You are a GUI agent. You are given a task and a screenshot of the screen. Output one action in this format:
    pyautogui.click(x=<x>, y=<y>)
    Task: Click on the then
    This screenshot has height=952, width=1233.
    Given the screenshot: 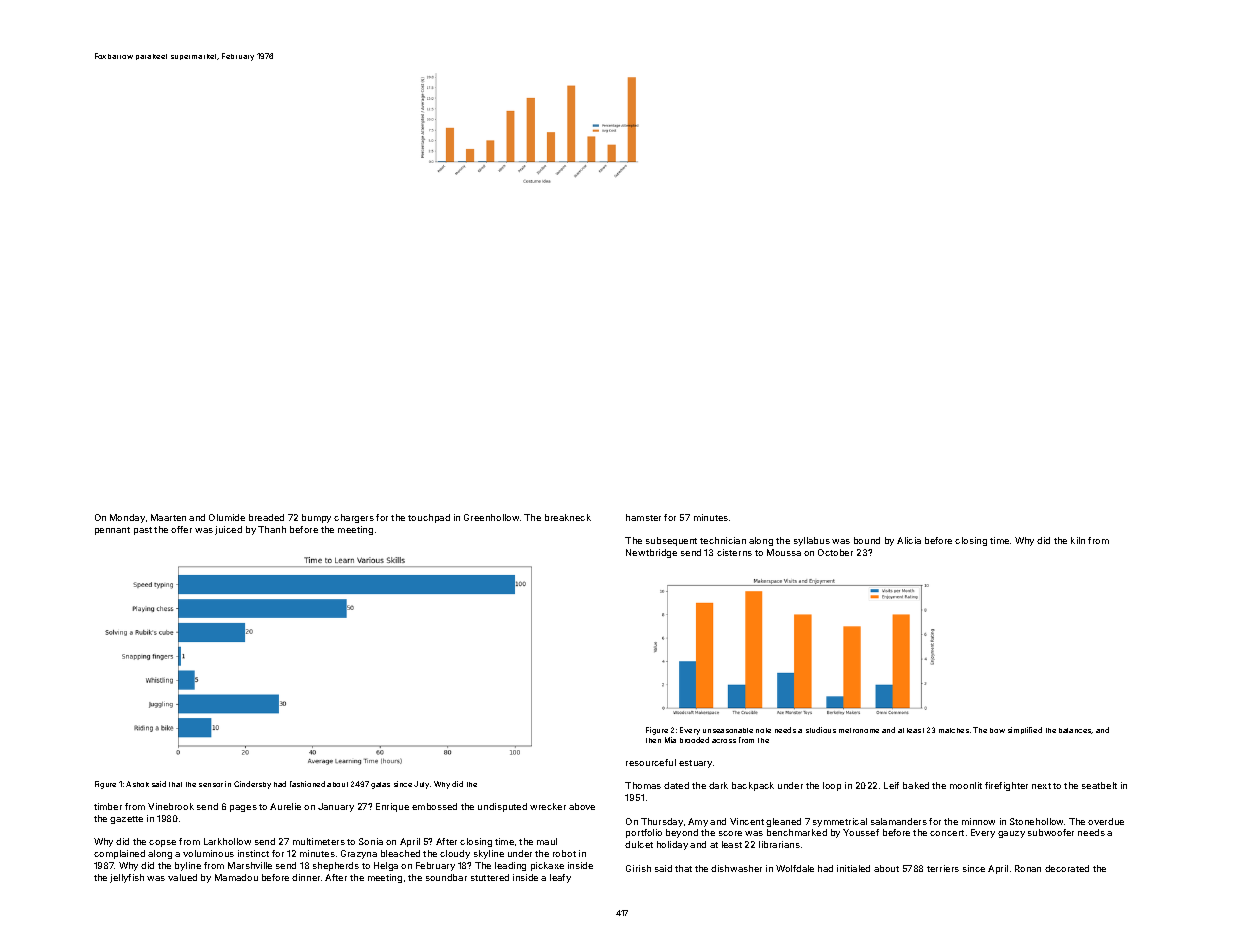 What is the action you would take?
    pyautogui.click(x=653, y=740)
